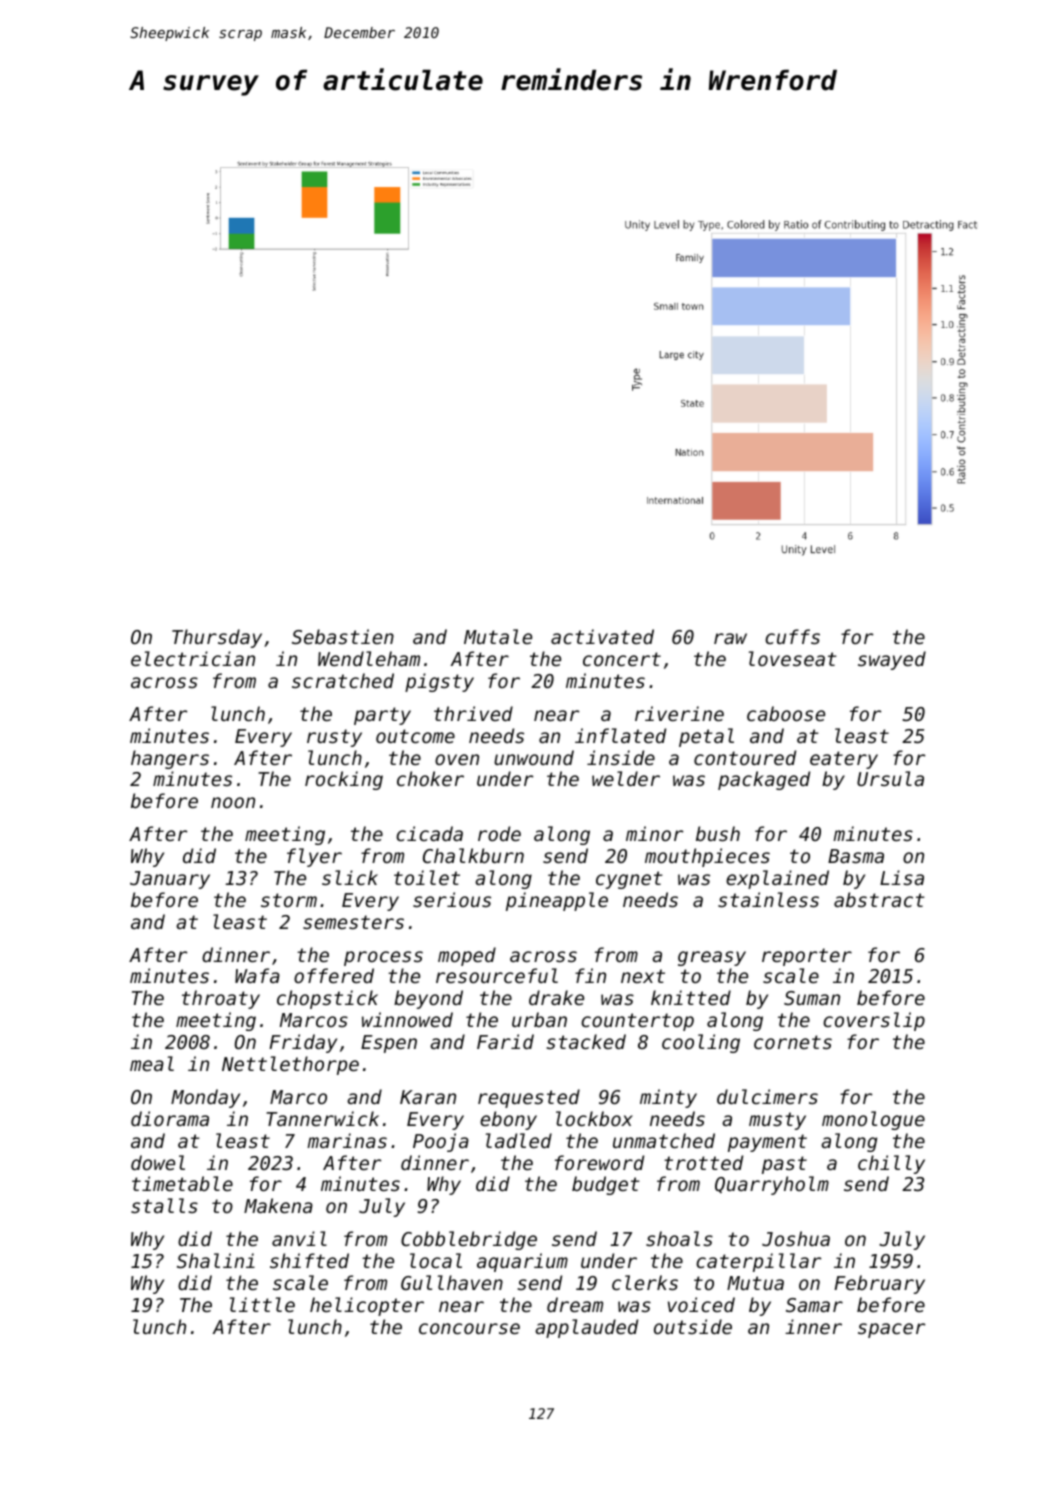 The height and width of the image is (1499, 1056). Describe the element at coordinates (508, 1120) in the image. I see `ebony` at that location.
